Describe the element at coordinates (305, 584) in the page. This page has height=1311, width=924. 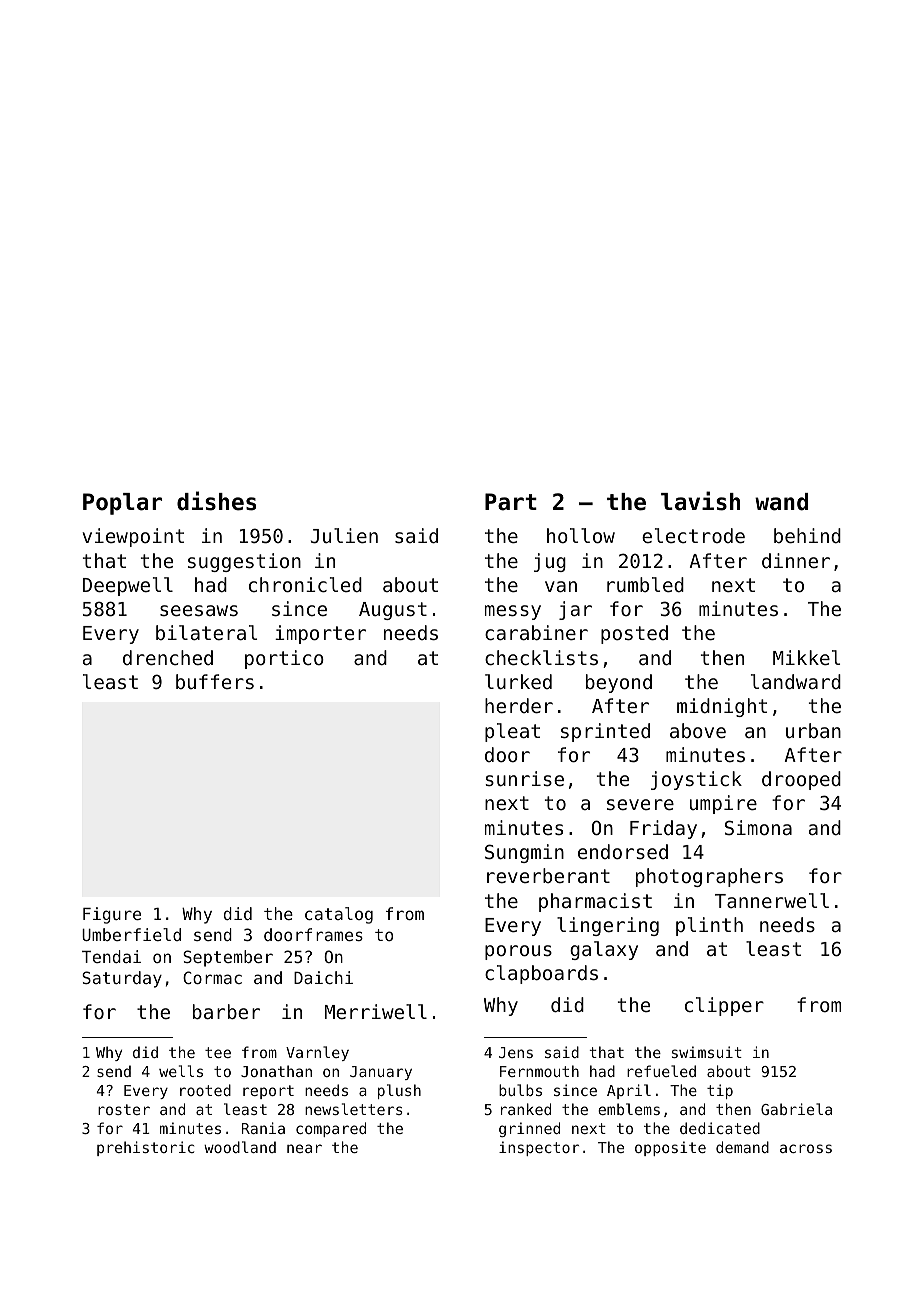
I see `chronicled` at that location.
